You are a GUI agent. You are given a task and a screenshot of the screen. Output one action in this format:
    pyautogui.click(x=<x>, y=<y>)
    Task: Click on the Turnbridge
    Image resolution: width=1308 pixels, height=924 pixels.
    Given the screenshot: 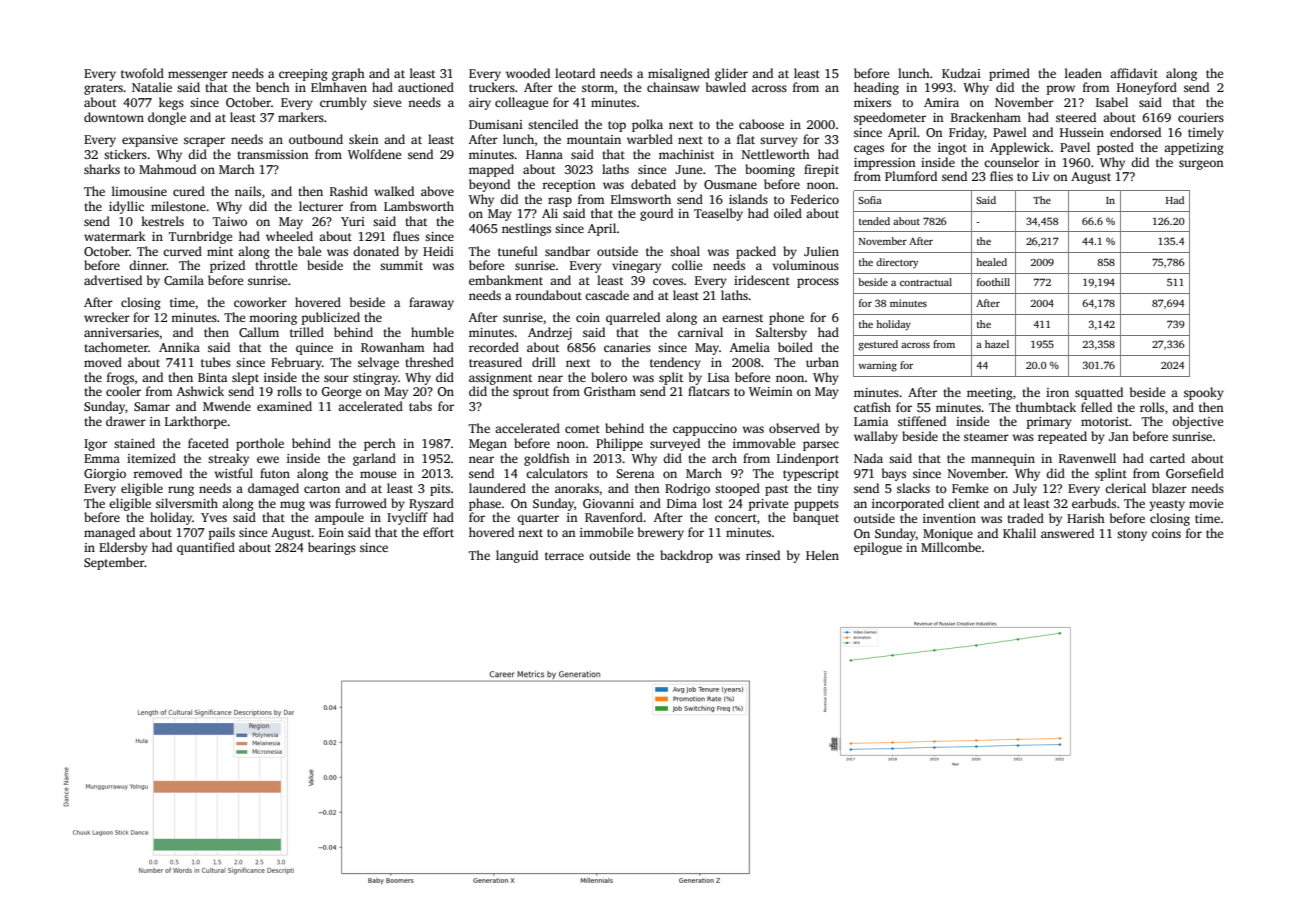 What is the action you would take?
    pyautogui.click(x=200, y=237)
